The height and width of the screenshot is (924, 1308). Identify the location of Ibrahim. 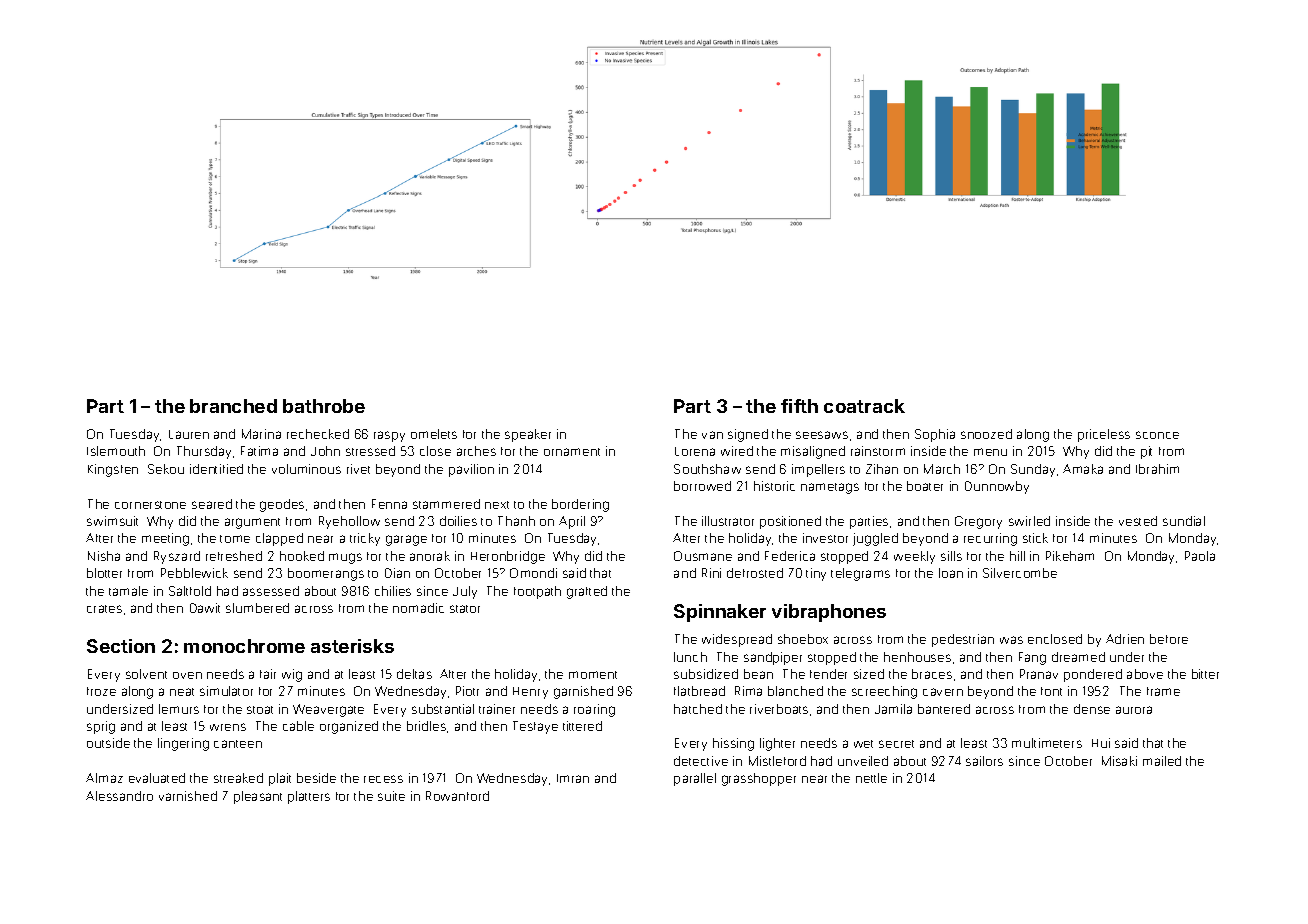
(1157, 469).
